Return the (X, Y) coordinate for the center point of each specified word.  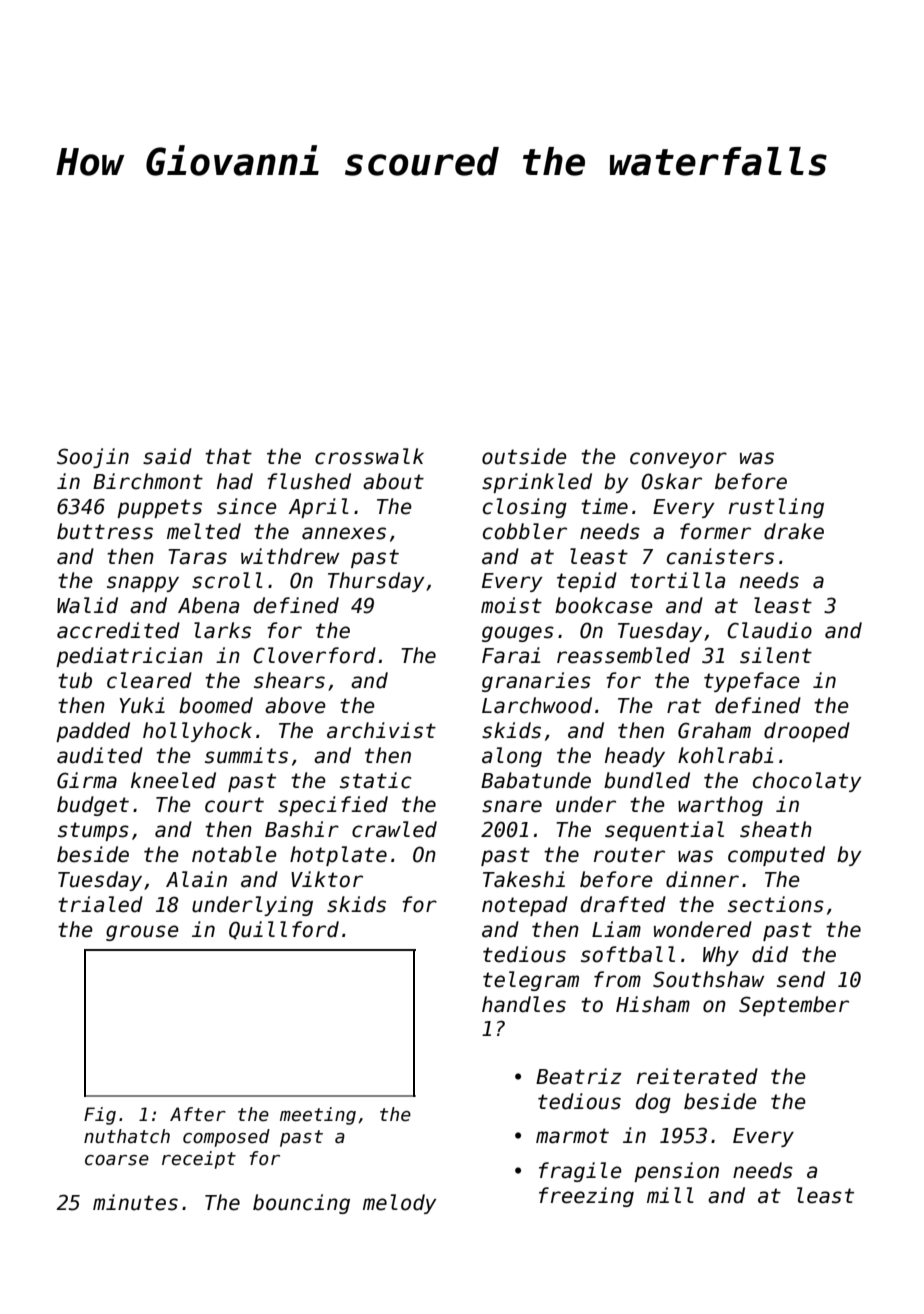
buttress (105, 531)
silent (776, 655)
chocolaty (807, 782)
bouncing (301, 1204)
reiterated (697, 1076)
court (234, 805)
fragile (580, 1172)
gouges (518, 634)
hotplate (338, 856)
